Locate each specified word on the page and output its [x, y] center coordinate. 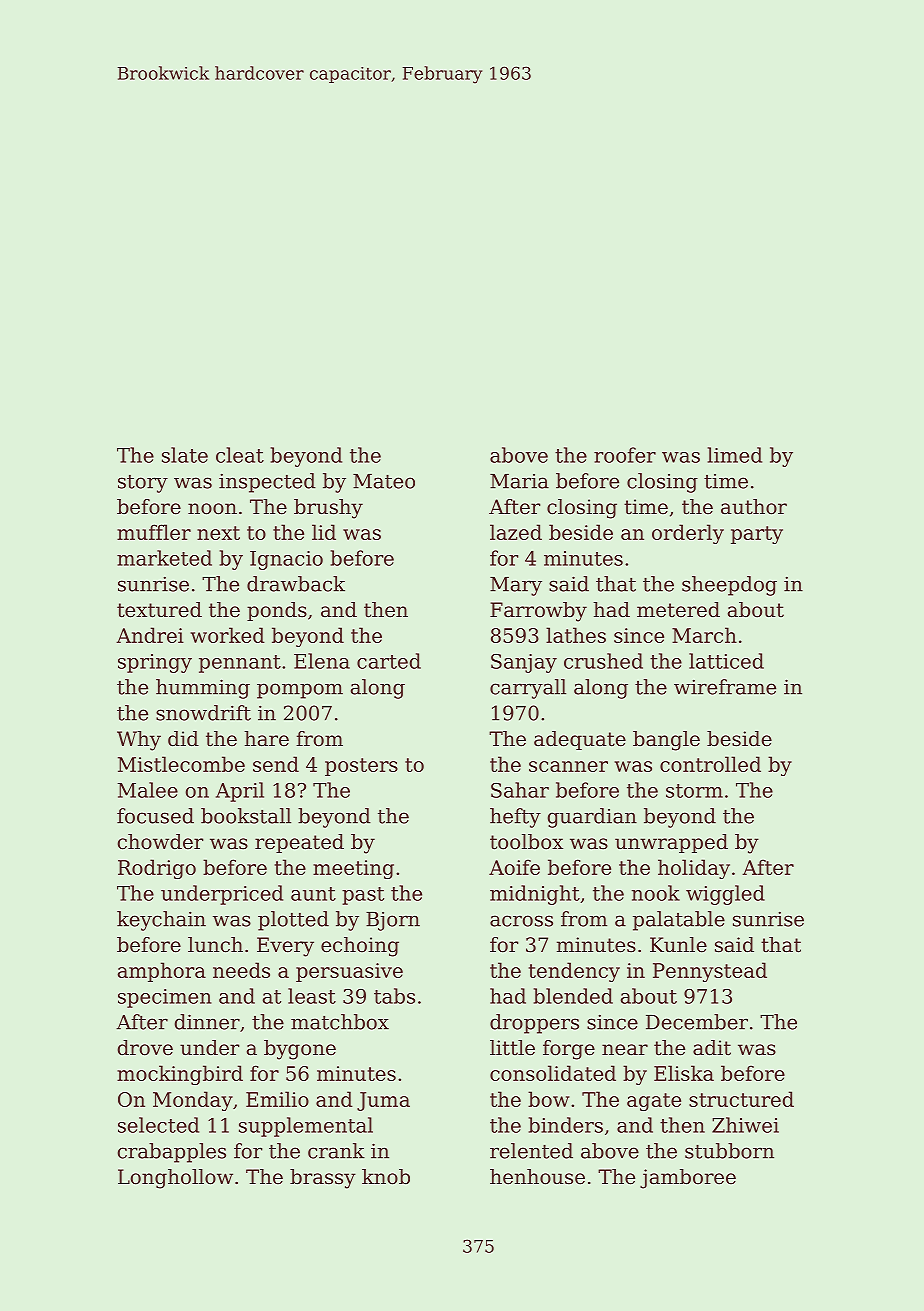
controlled [710, 764]
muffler [154, 532]
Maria [519, 481]
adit [712, 1048]
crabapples [172, 1153]
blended [573, 996]
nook [656, 893]
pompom [300, 691]
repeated [299, 843]
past [363, 896]
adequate [580, 740]
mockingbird [180, 1075]
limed [735, 455]
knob [386, 1177]
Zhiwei [745, 1125]
